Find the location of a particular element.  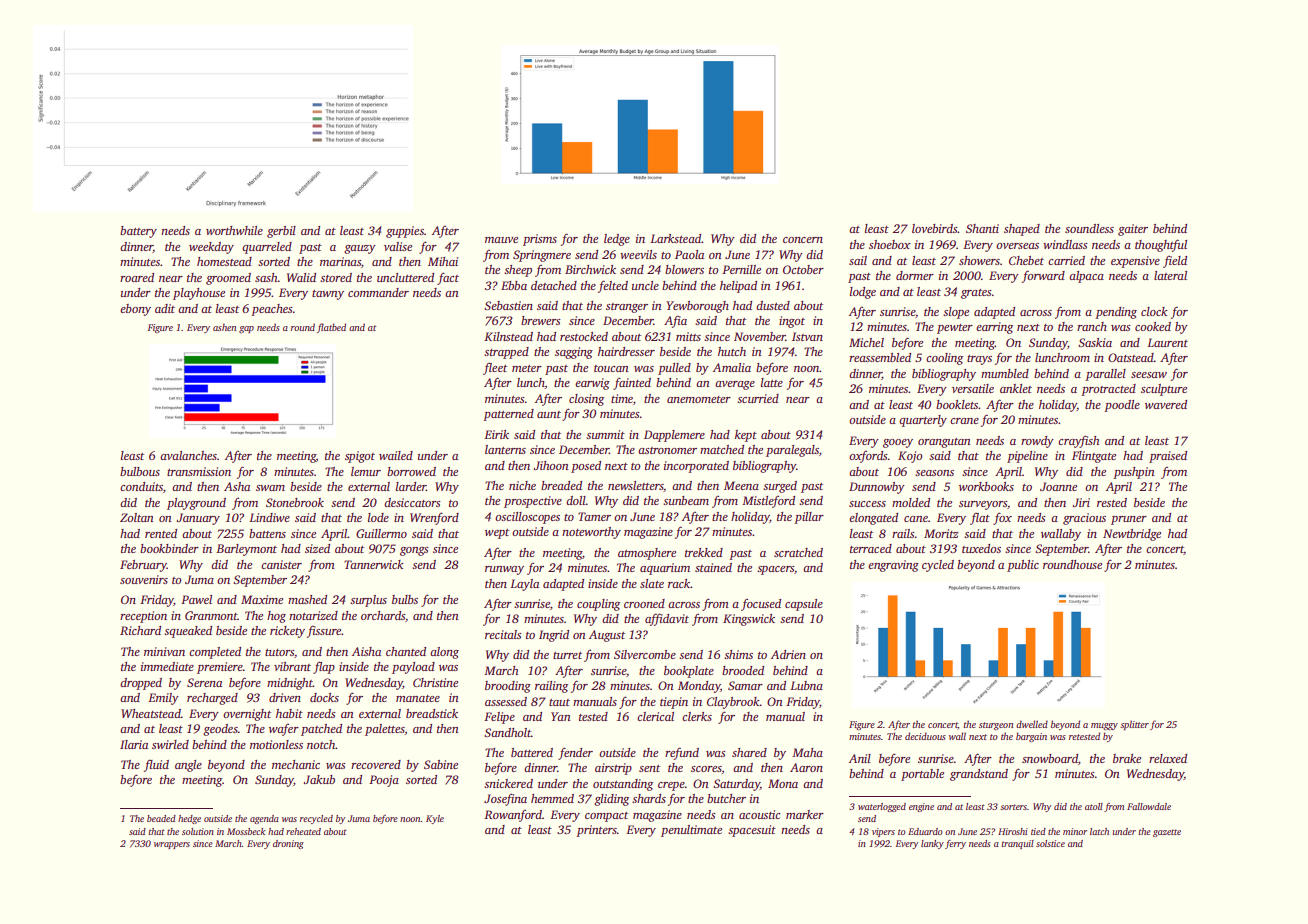

battered is located at coordinates (532, 752).
